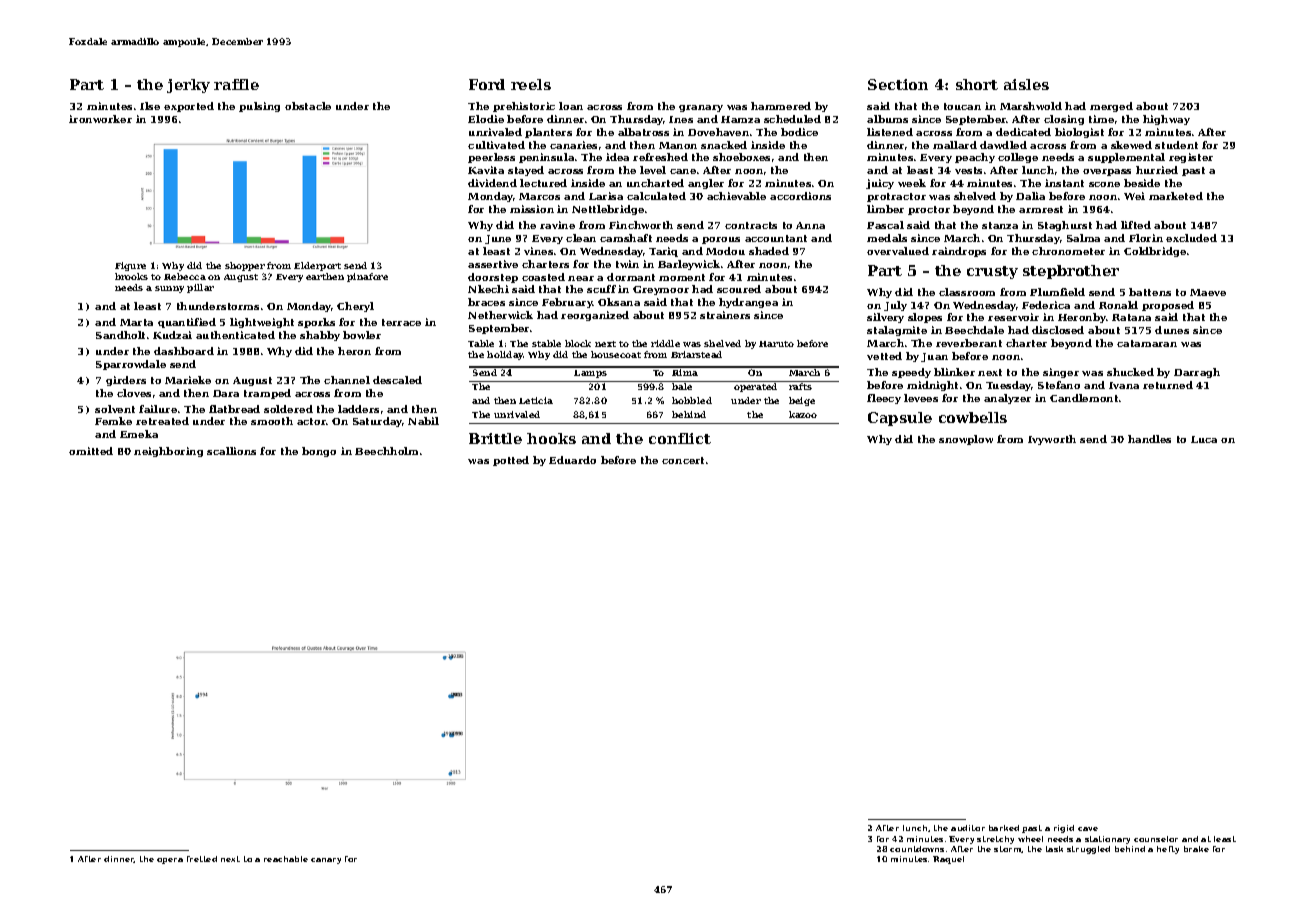 This screenshot has width=1308, height=924. I want to click on raindrops, so click(959, 252).
